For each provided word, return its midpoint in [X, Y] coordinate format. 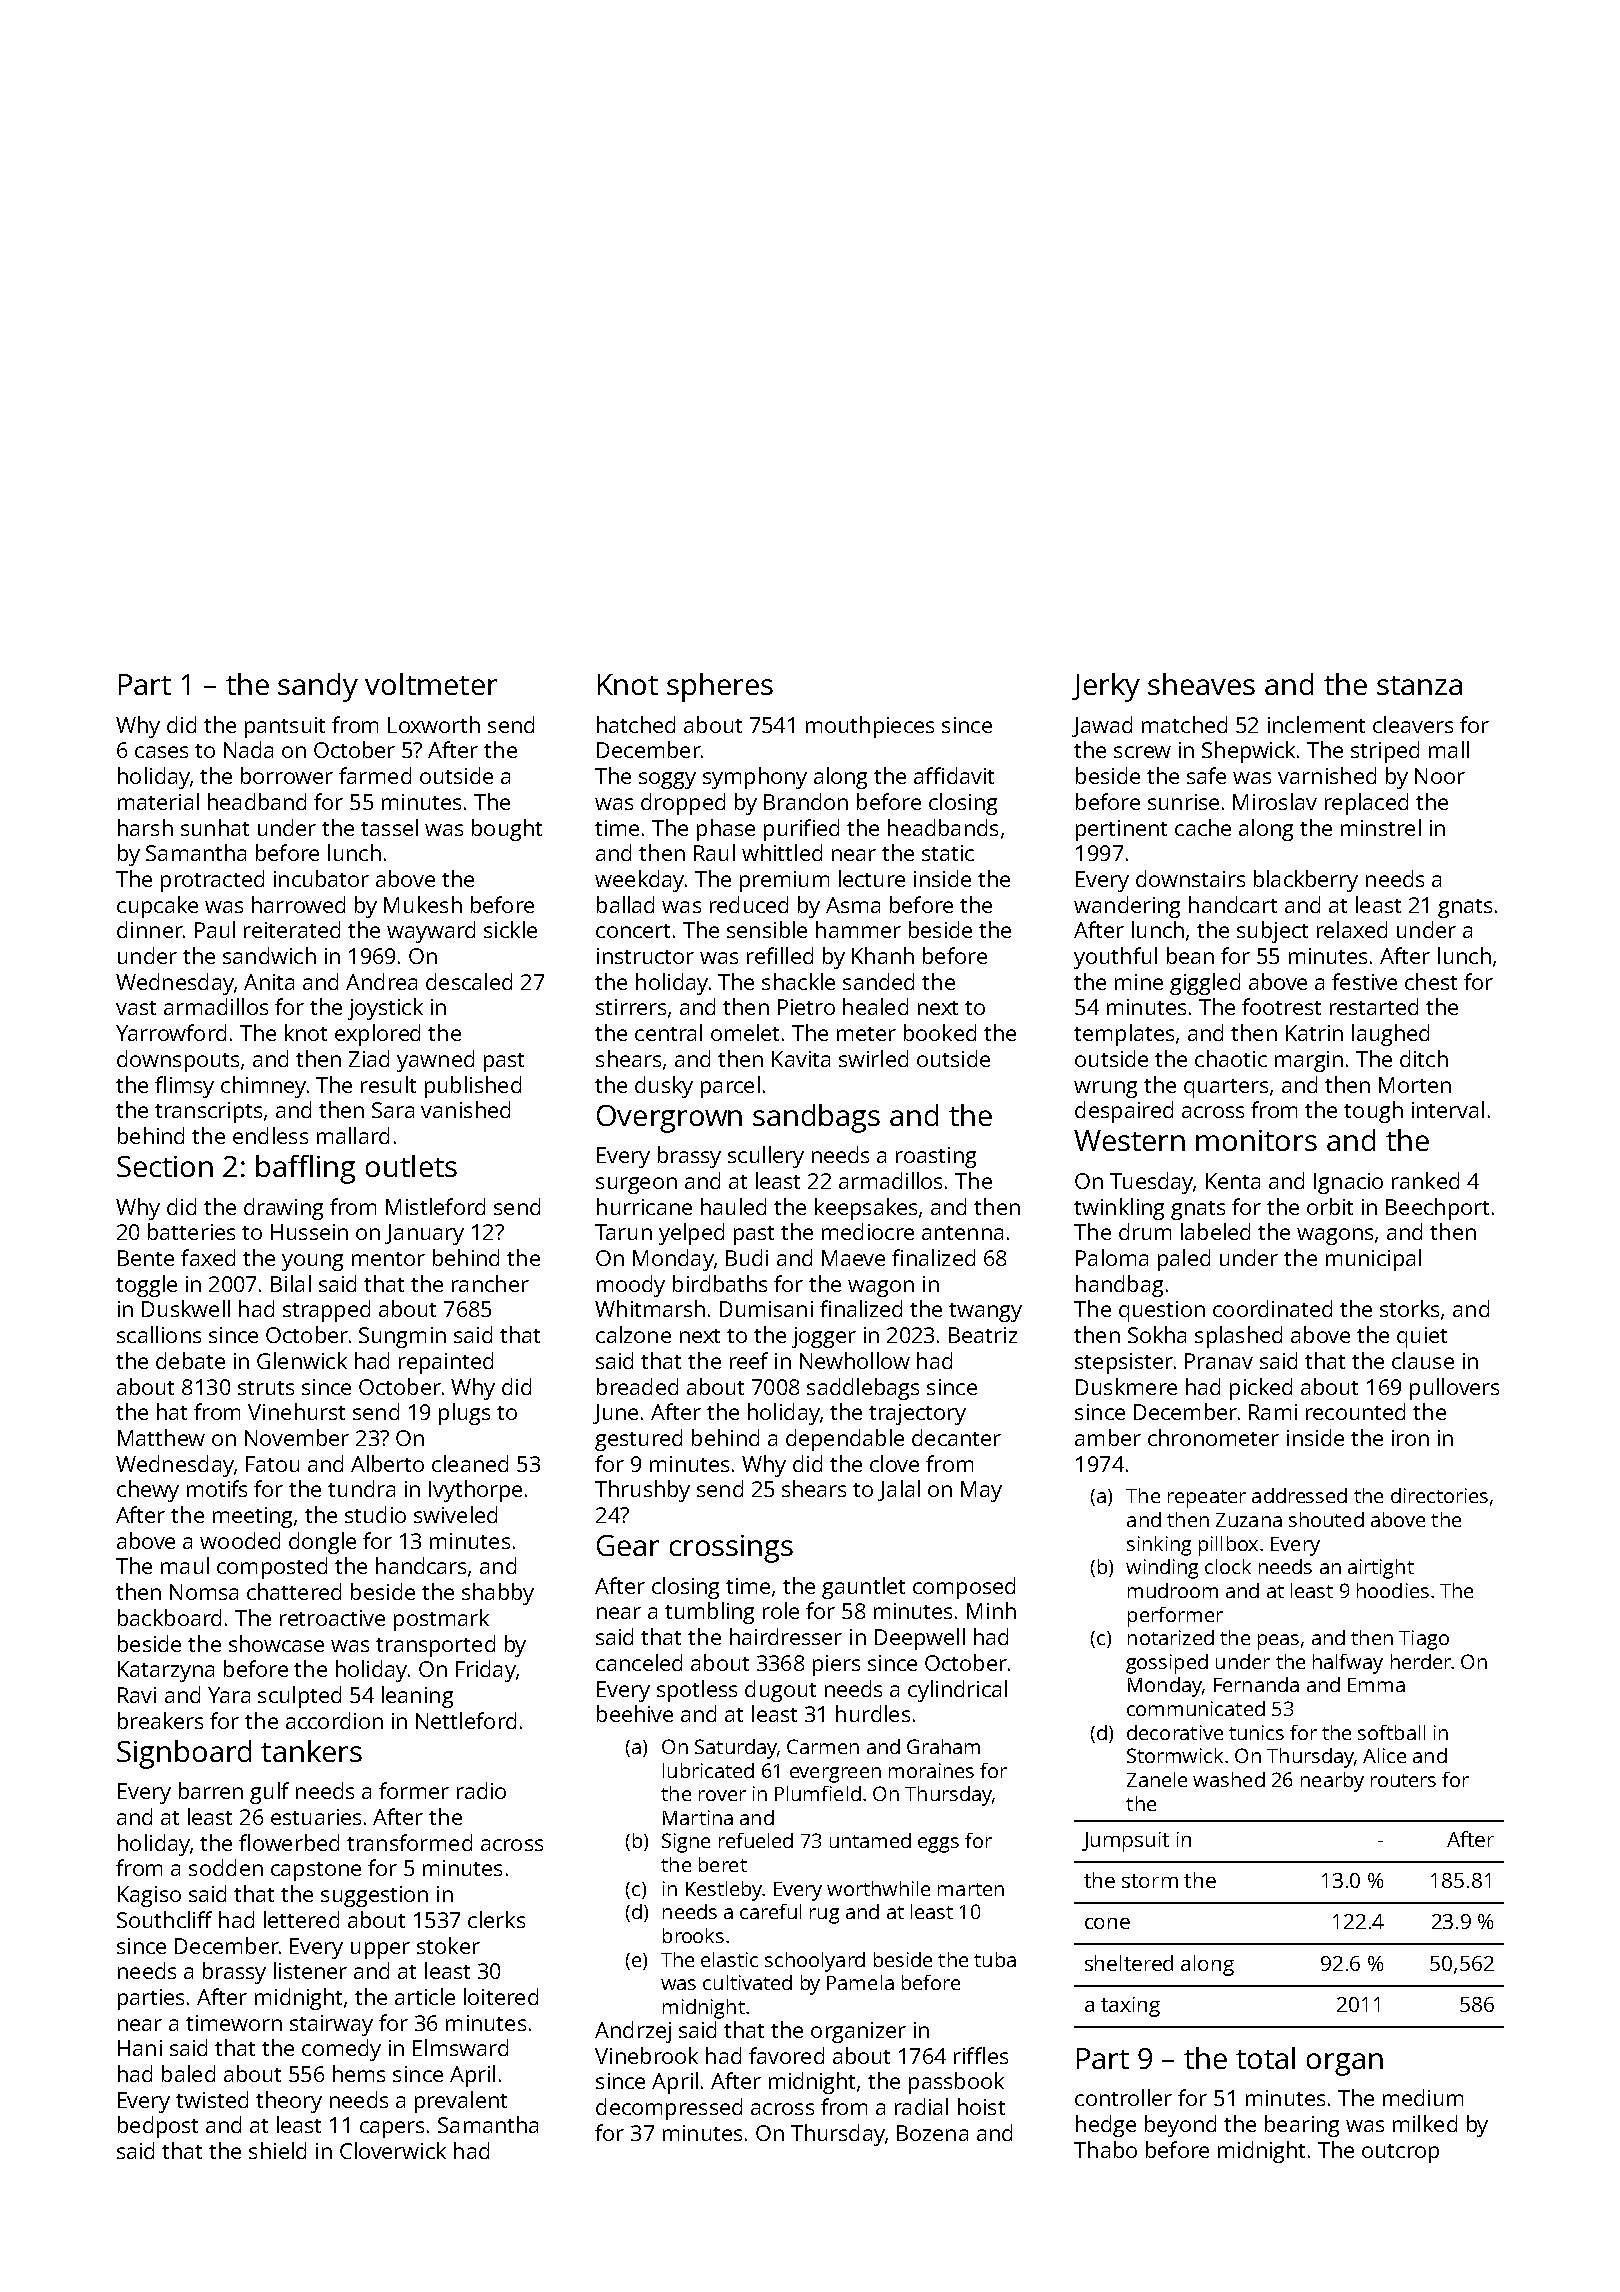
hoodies [1393, 1590]
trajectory [917, 1414]
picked [1261, 1389]
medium [1423, 2097]
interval [1448, 1109]
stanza [1419, 685]
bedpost [158, 2127]
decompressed [669, 2109]
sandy [318, 687]
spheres [720, 687]
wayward [431, 932]
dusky [664, 1087]
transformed [409, 1842]
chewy [148, 1491]
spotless [697, 1691]
